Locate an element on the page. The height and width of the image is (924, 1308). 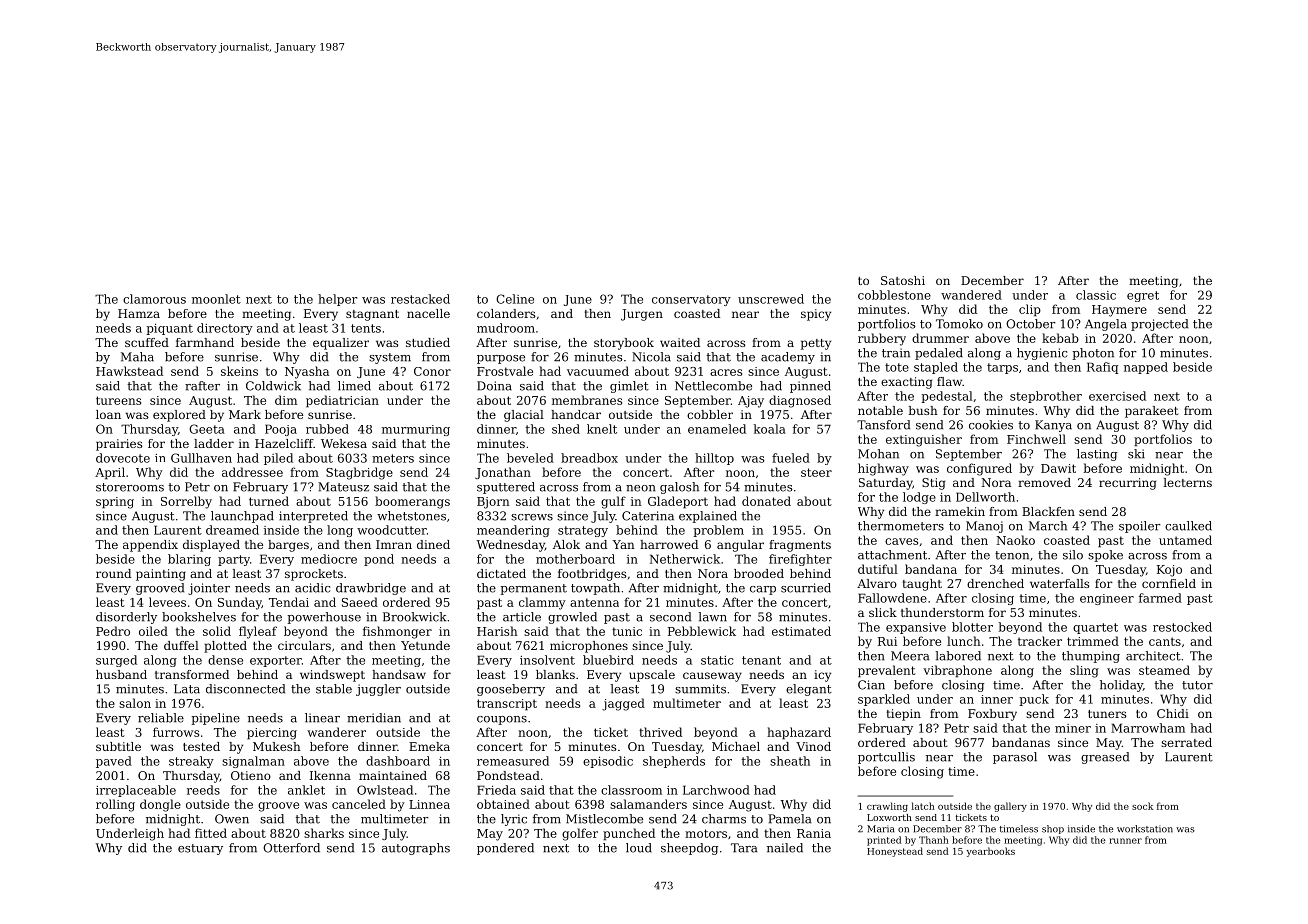
brooded is located at coordinates (759, 573).
